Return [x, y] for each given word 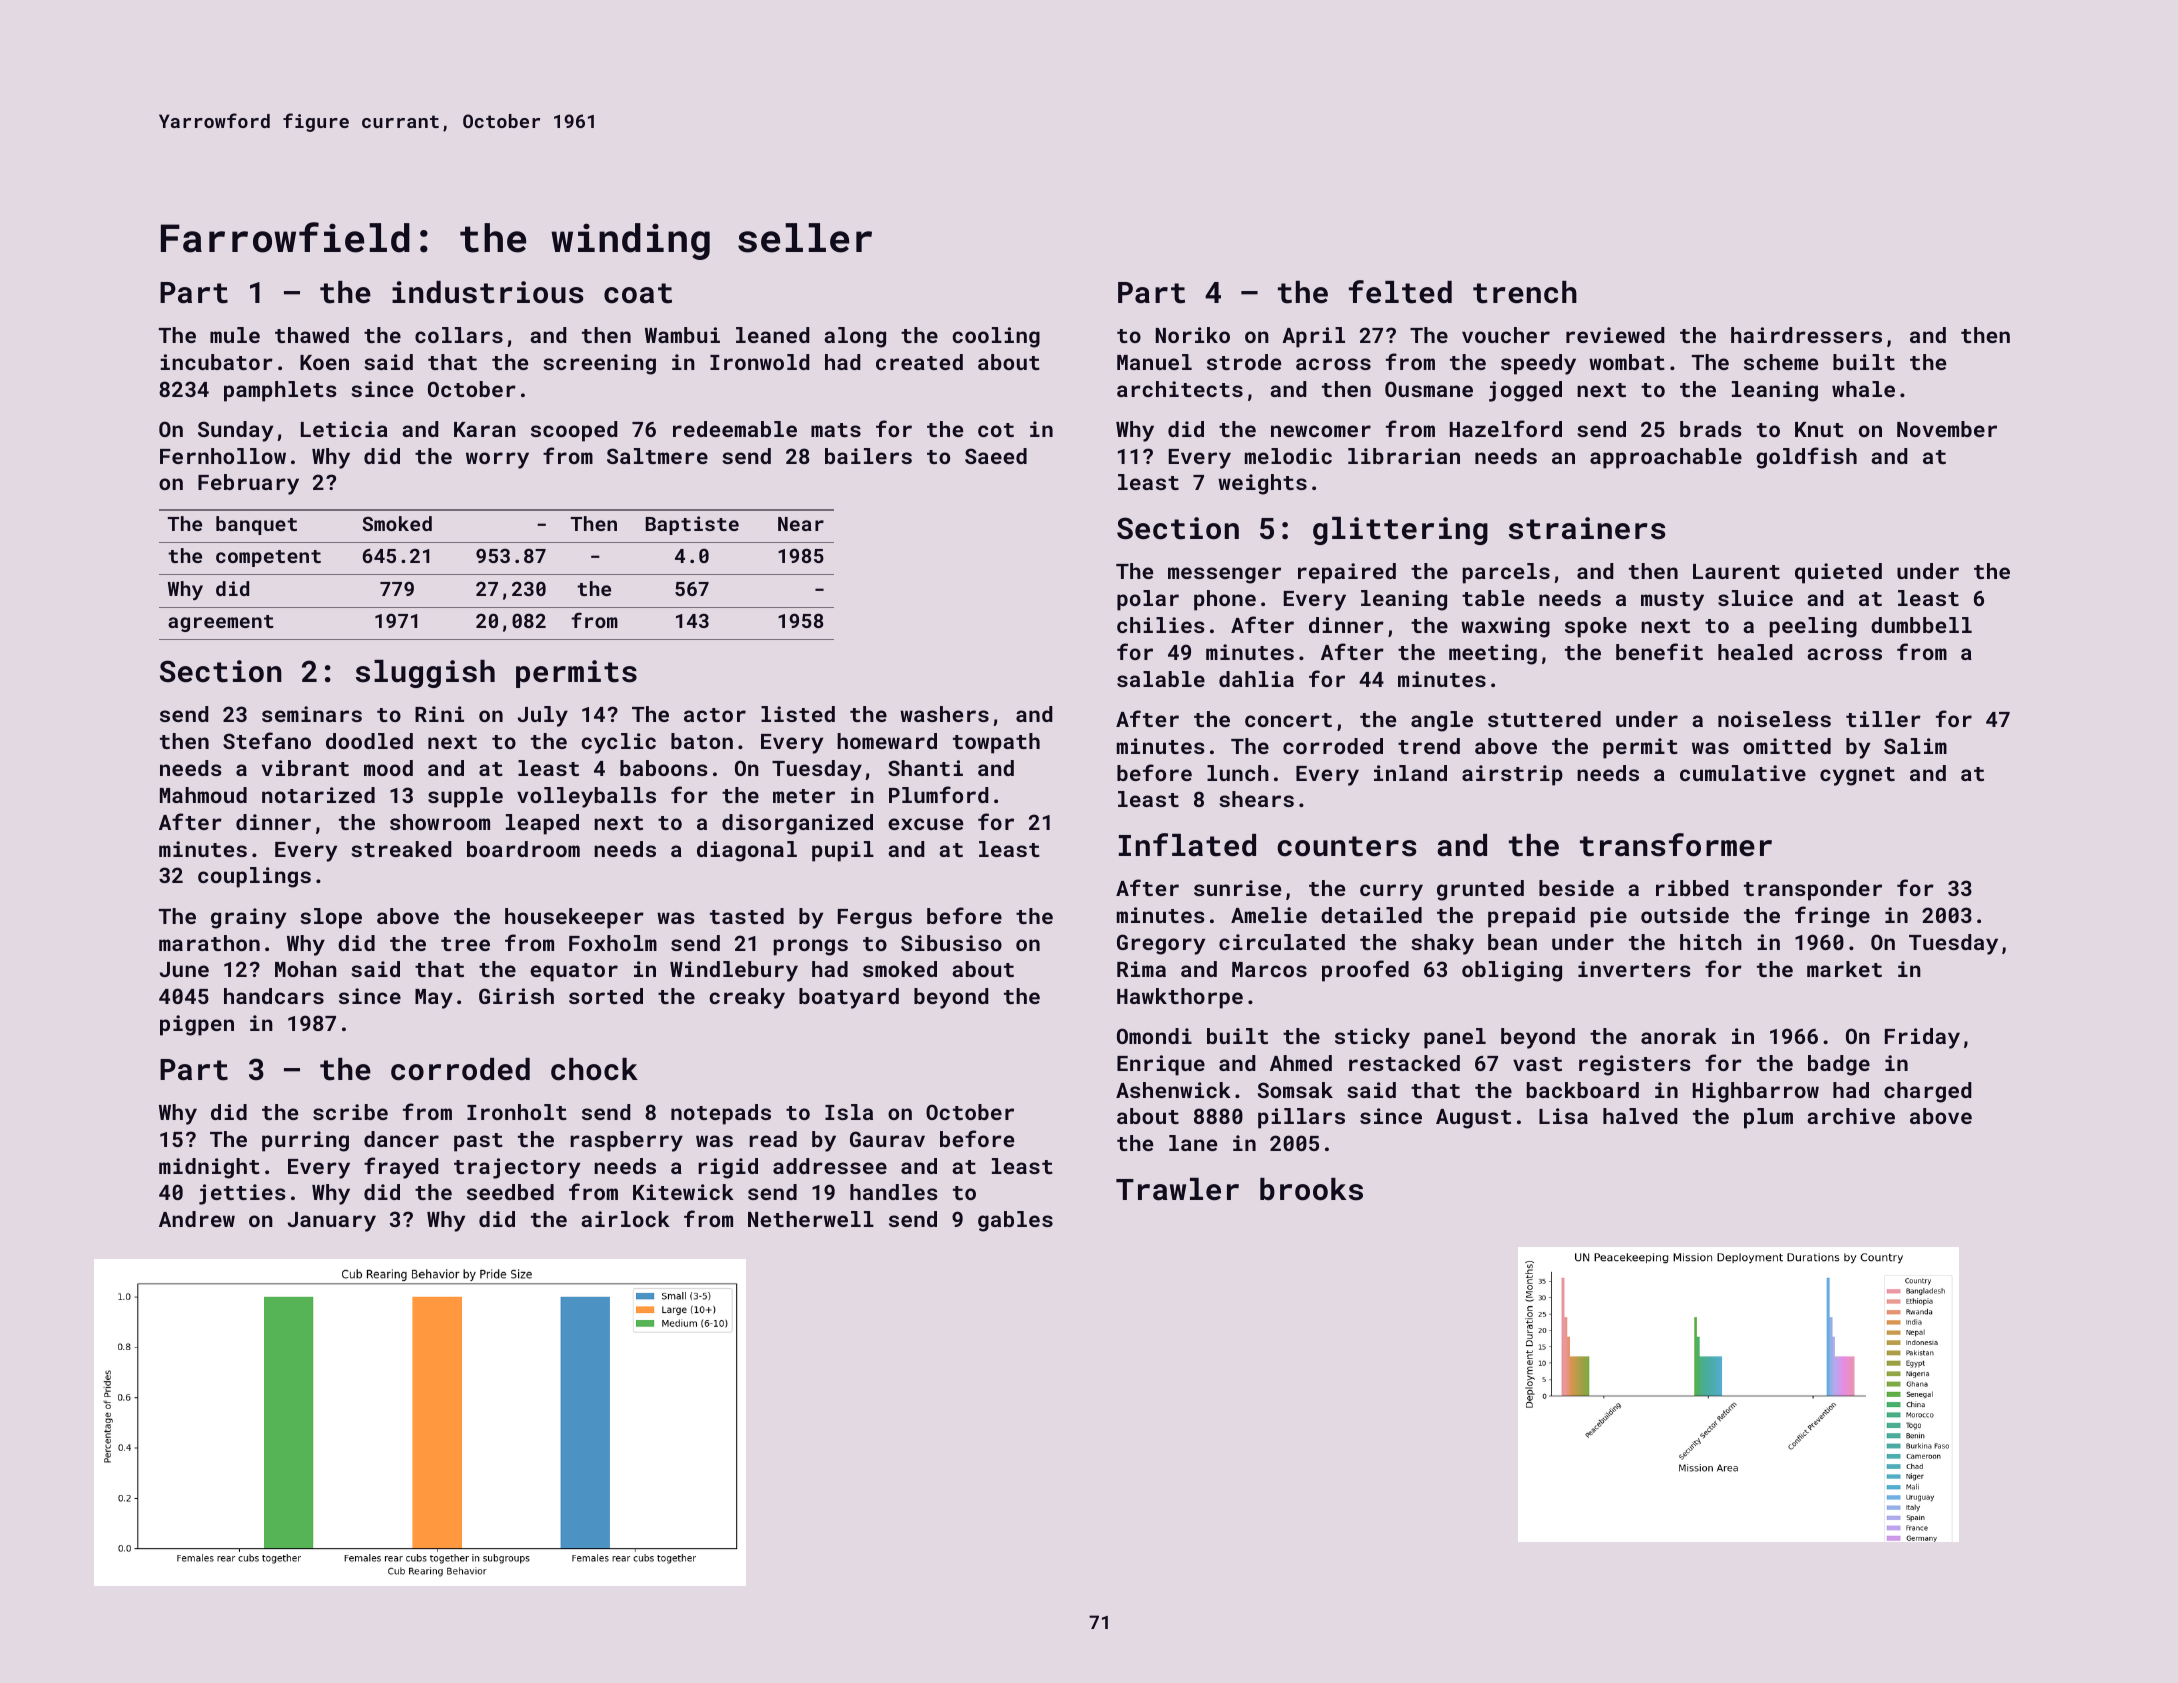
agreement [221, 623]
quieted [1838, 573]
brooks [1311, 1189]
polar [1148, 600]
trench [1525, 292]
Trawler [1177, 1189]
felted [1400, 292]
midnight [209, 1168]
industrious [488, 292]
